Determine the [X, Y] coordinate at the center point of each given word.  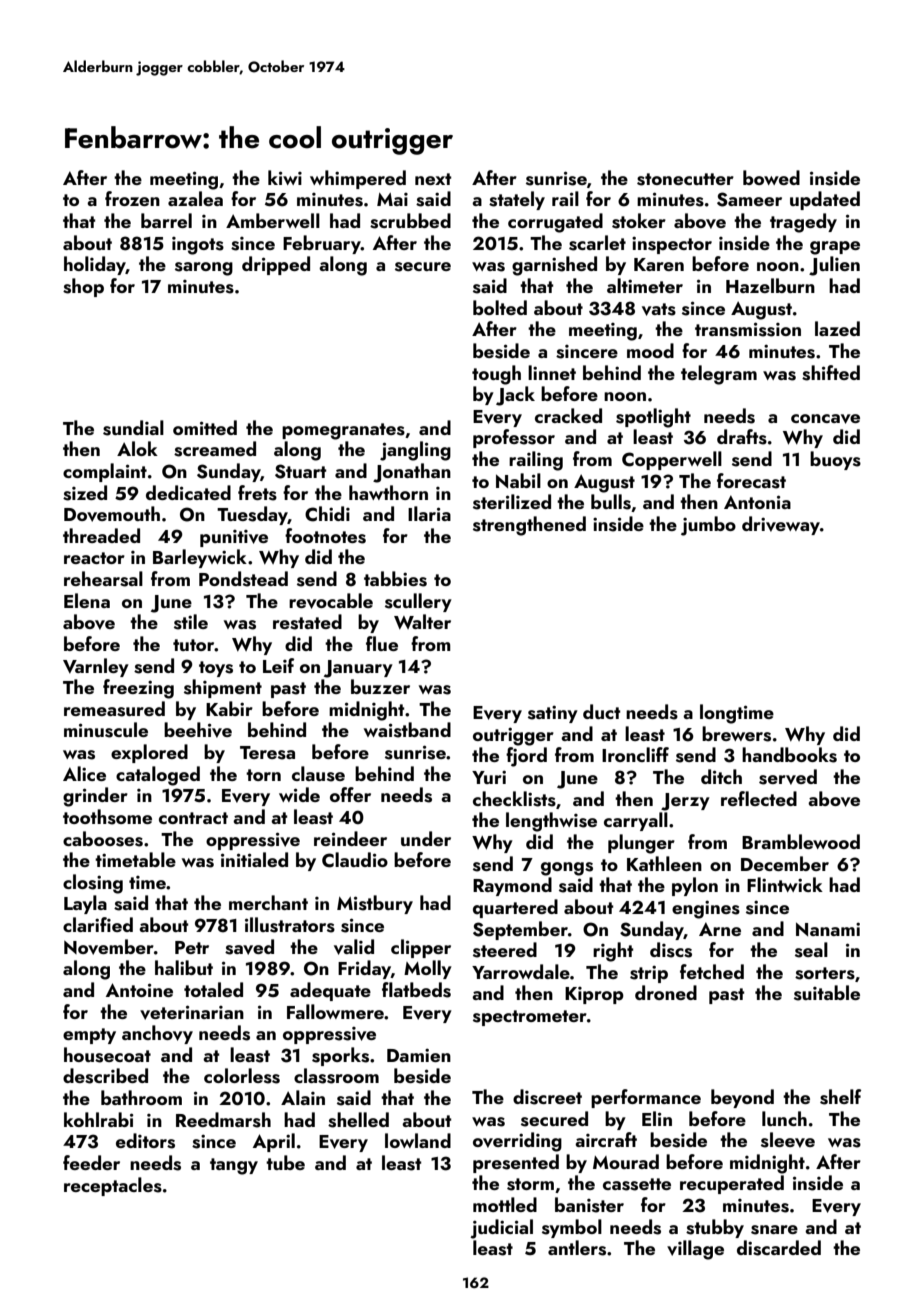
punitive [234, 538]
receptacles [113, 1186]
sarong [204, 269]
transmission [748, 329]
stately [517, 200]
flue [382, 643]
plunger [641, 844]
